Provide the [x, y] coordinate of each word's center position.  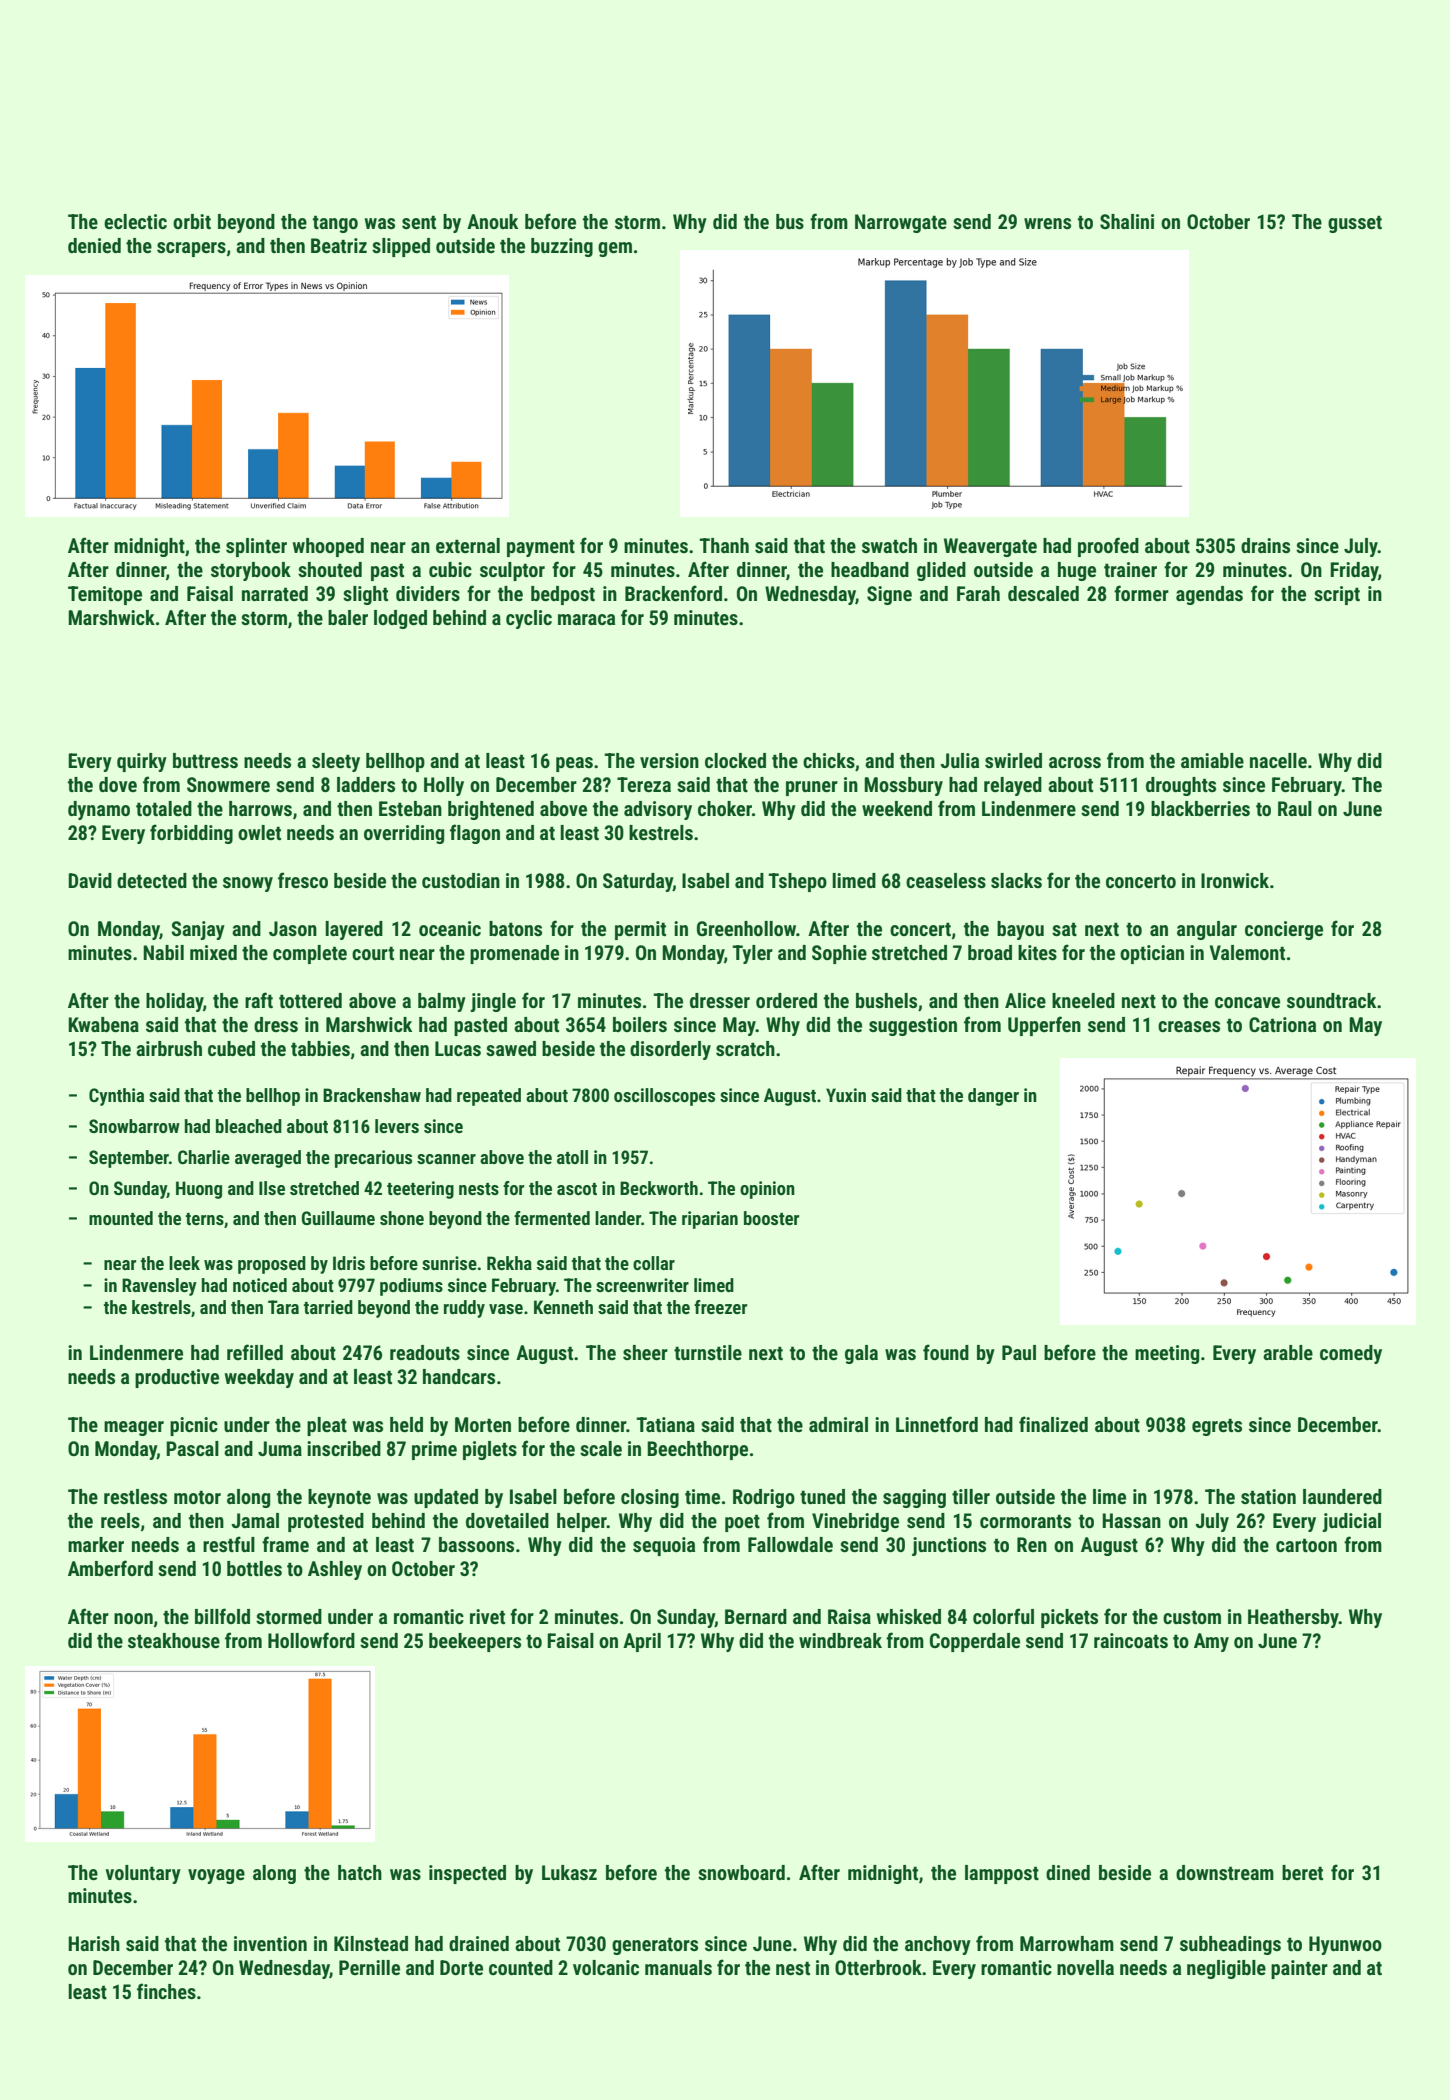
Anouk [492, 221]
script [1337, 595]
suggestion [913, 1026]
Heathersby [1293, 1618]
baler [348, 617]
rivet [487, 1616]
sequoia [664, 1546]
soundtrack [1331, 1000]
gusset [1355, 224]
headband [870, 569]
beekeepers [475, 1642]
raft [259, 1000]
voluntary [143, 1874]
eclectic [135, 221]
